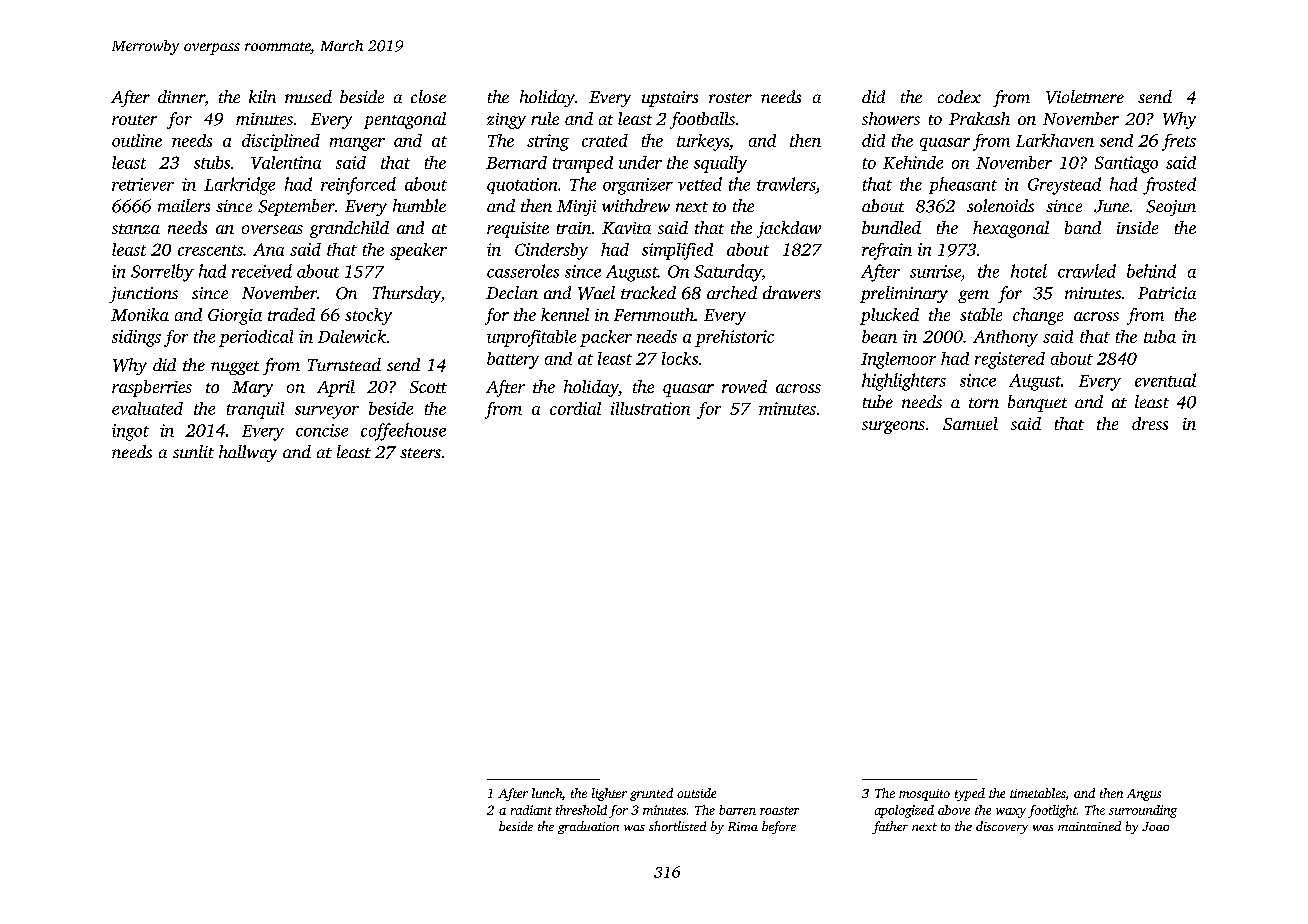  I want to click on cordial, so click(575, 408).
